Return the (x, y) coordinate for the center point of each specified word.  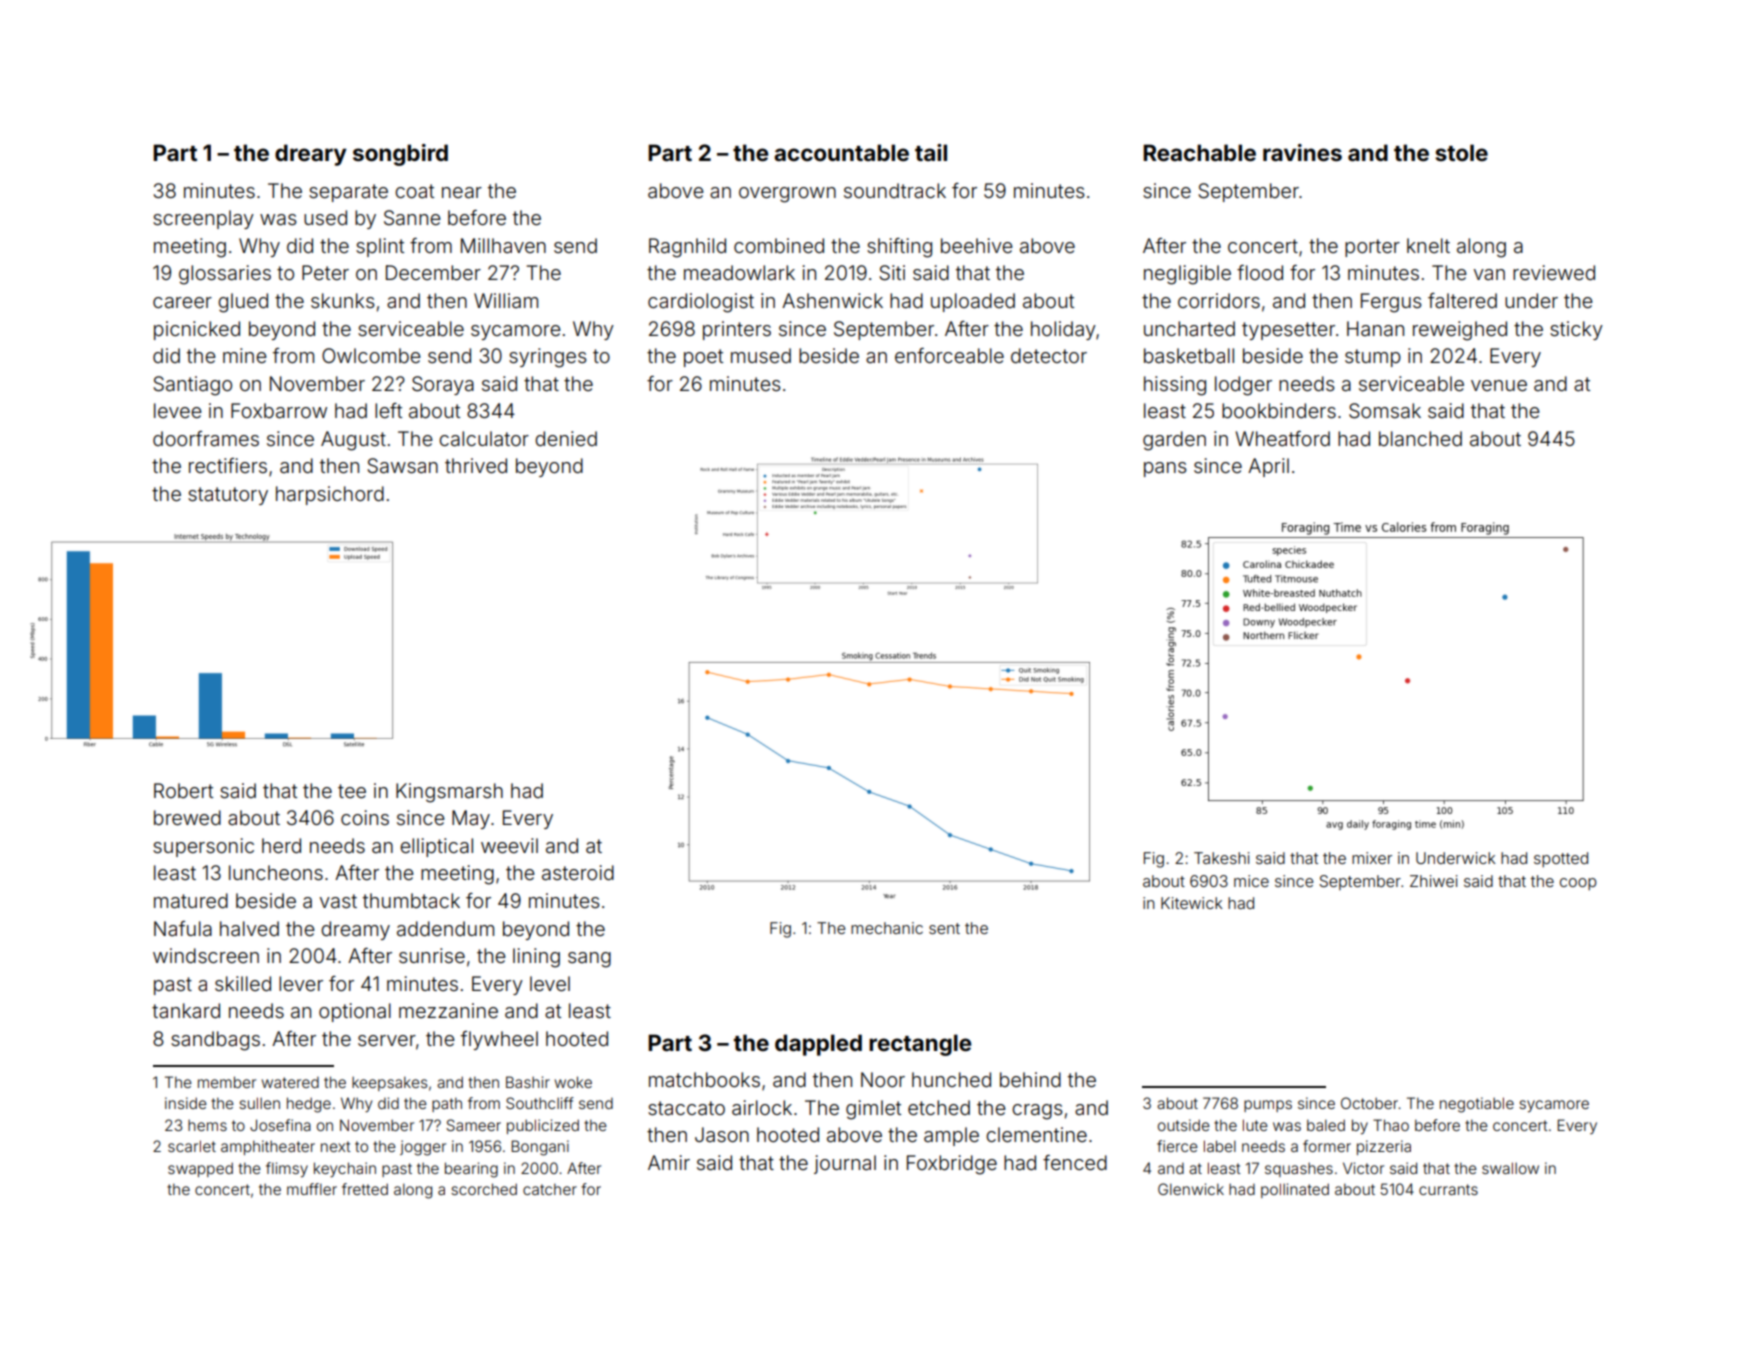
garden (1174, 441)
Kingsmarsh (449, 793)
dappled (818, 1045)
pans (1165, 469)
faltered (1462, 300)
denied (566, 438)
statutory (228, 496)
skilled (243, 983)
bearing (471, 1170)
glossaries (225, 275)
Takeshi (1222, 858)
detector (1049, 355)
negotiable (1477, 1105)
